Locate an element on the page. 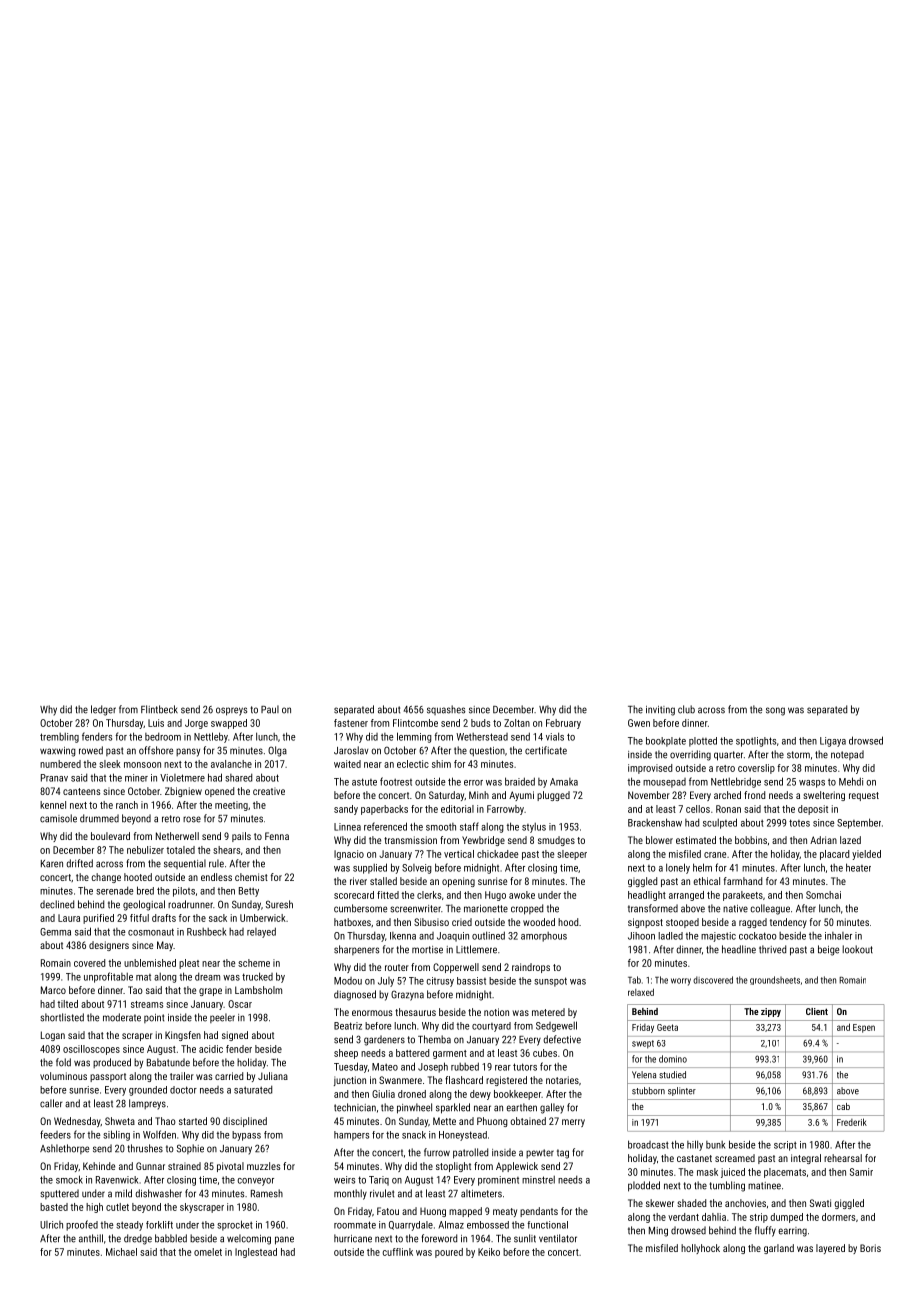  stoplight is located at coordinates (453, 1167).
